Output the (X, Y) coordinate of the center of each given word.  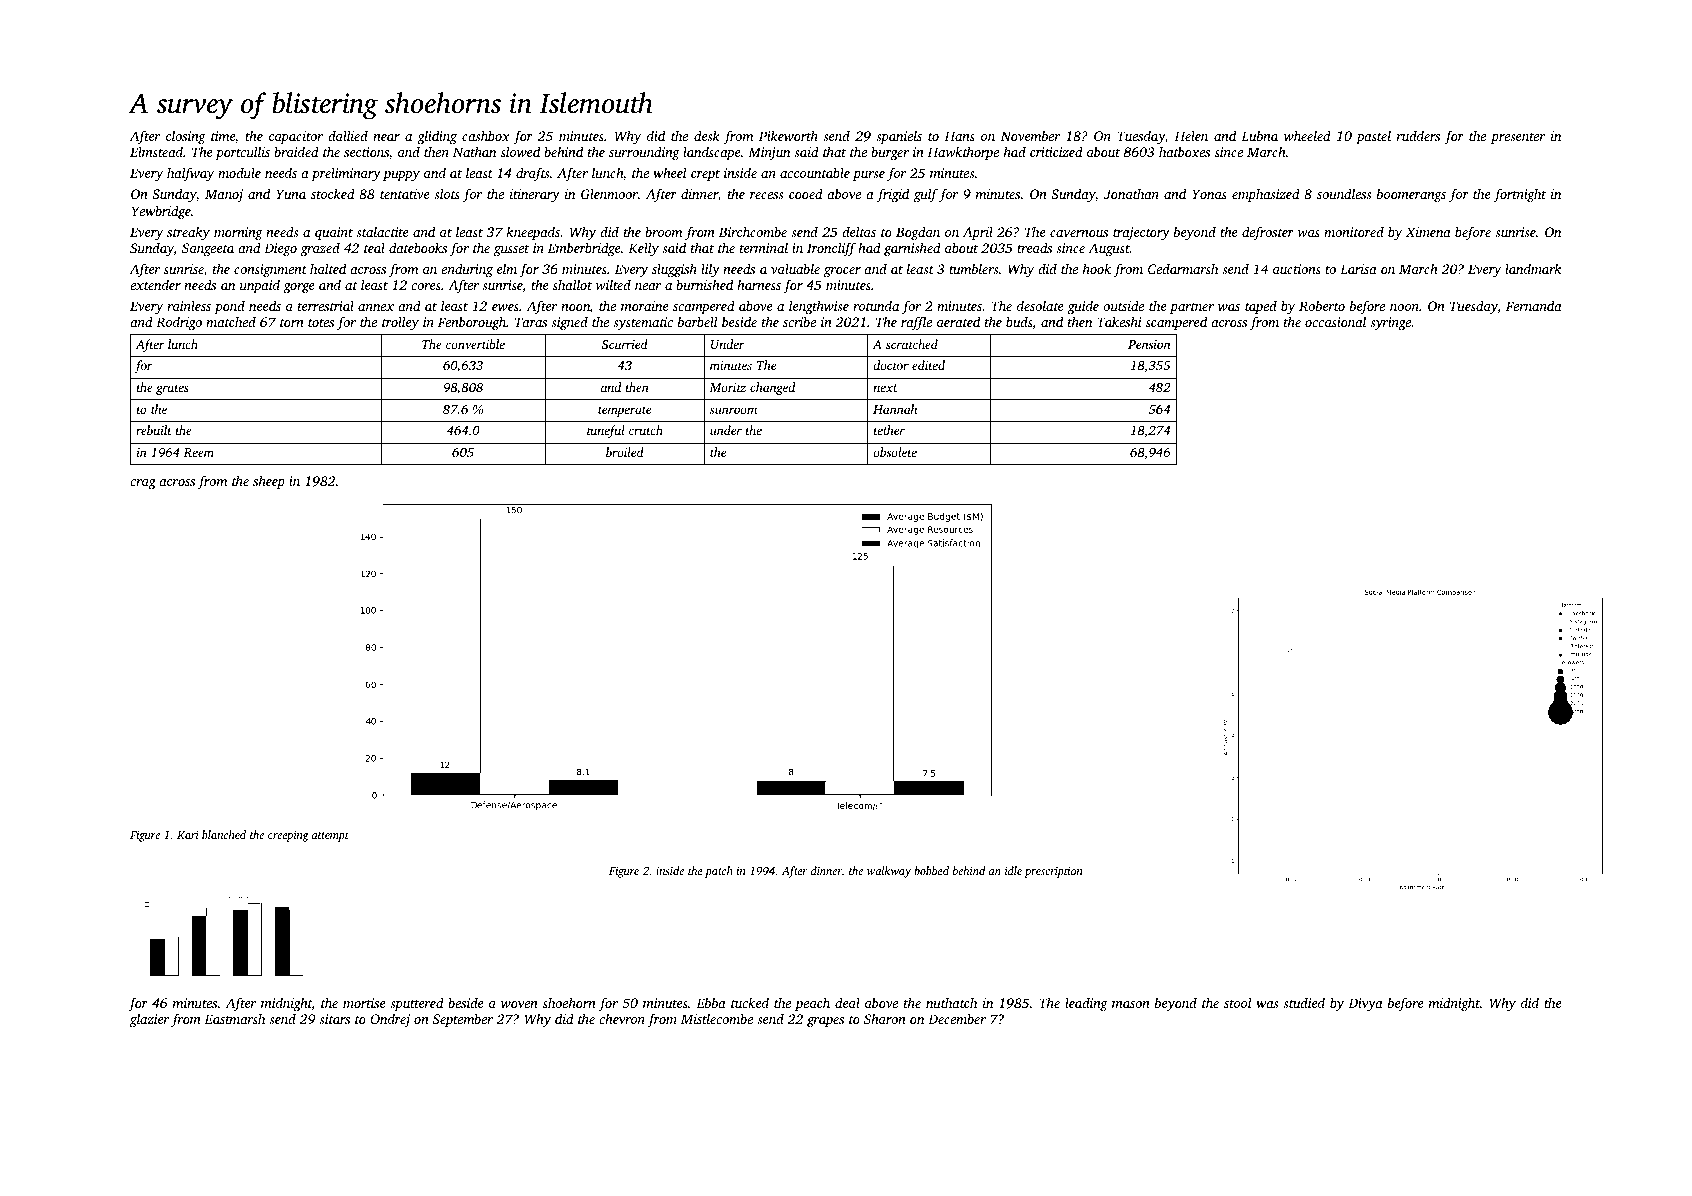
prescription (1053, 872)
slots (447, 193)
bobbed (931, 870)
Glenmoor (609, 193)
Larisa (1358, 269)
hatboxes (1184, 151)
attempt (330, 837)
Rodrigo (179, 323)
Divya (1365, 1004)
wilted (613, 284)
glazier (149, 1020)
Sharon (885, 1018)
